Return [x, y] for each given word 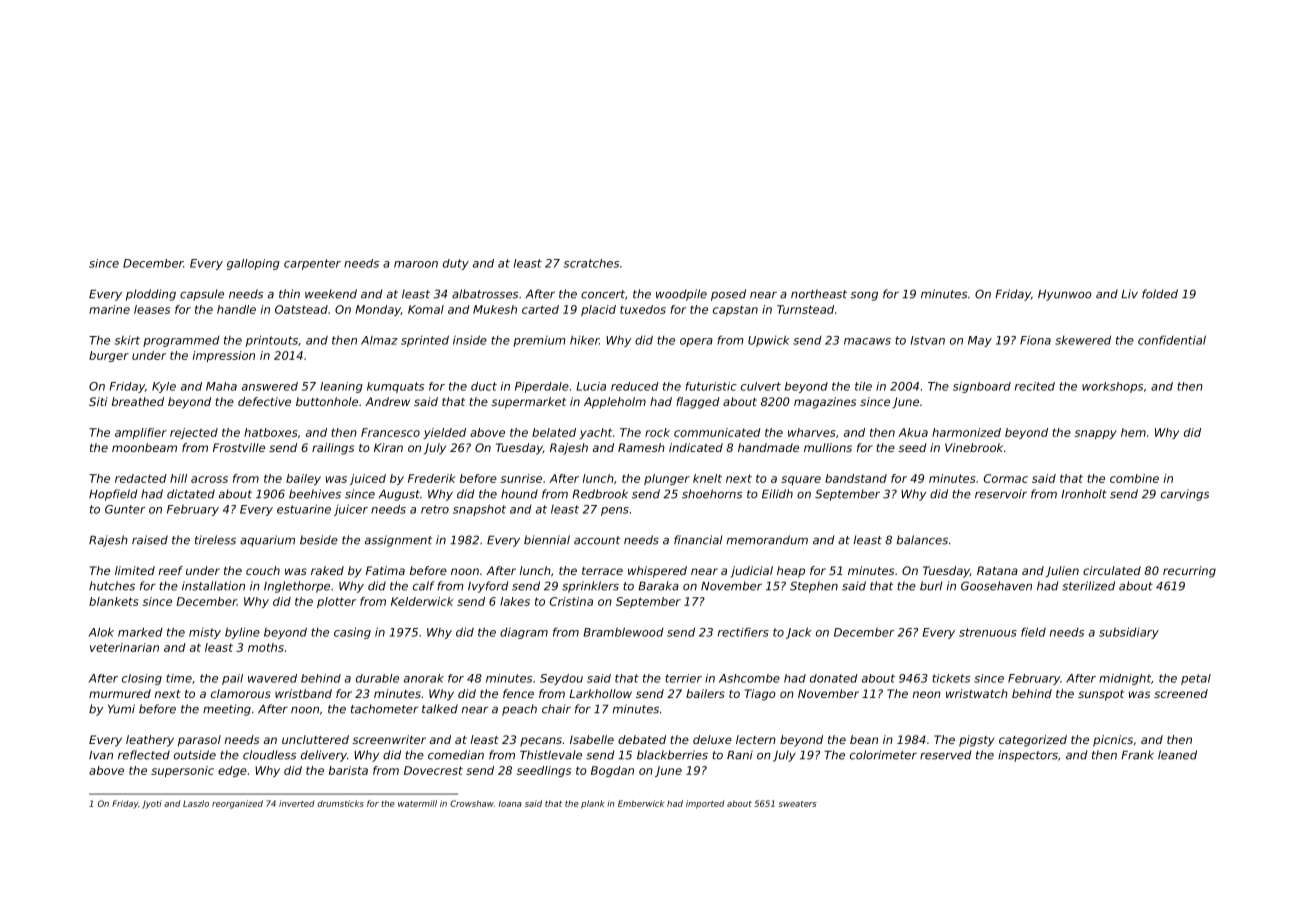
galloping [253, 264]
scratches [591, 263]
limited [135, 570]
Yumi [121, 709]
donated [834, 678]
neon [927, 694]
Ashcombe [749, 678]
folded [1160, 294]
